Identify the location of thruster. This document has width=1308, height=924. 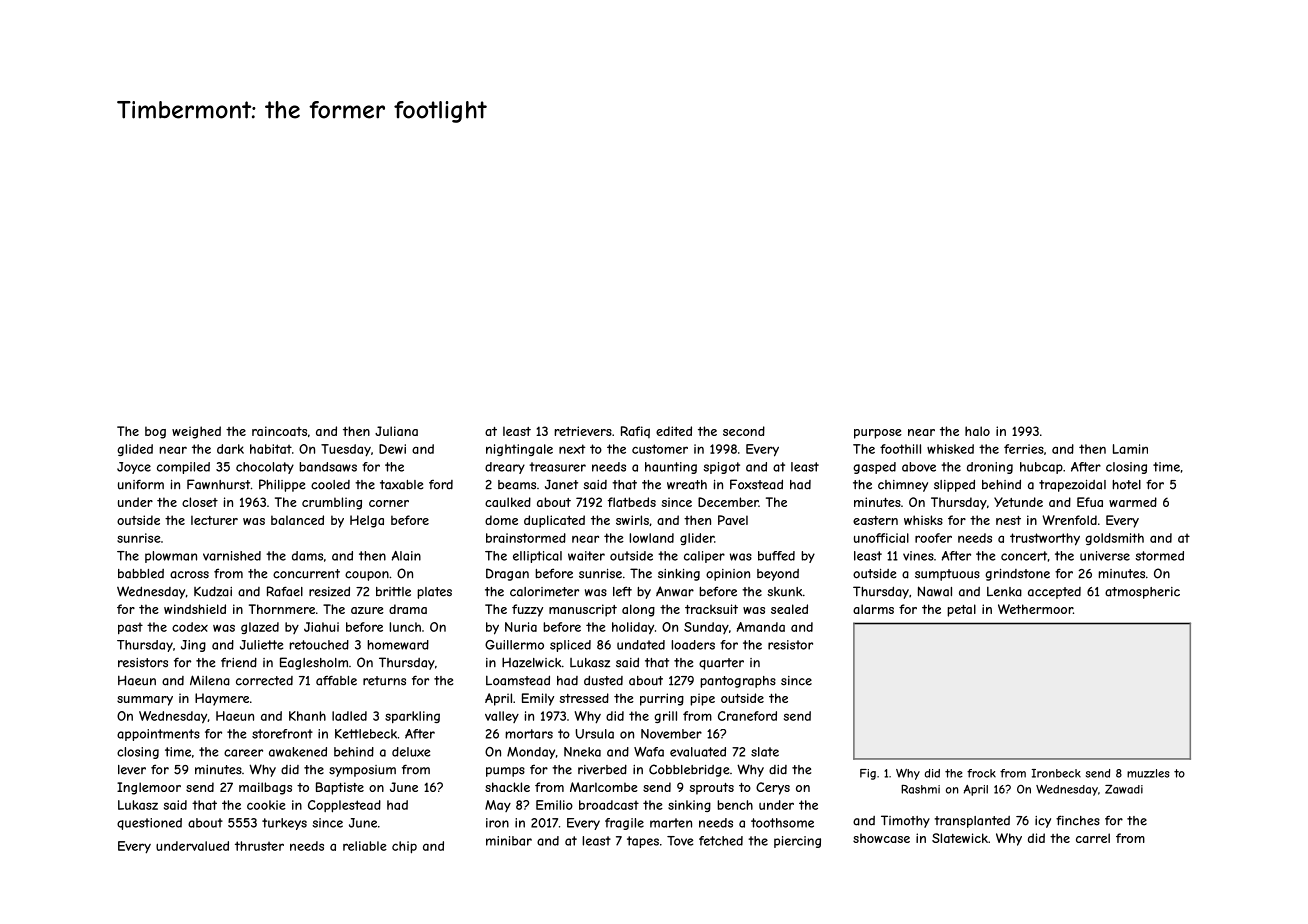
(259, 846).
